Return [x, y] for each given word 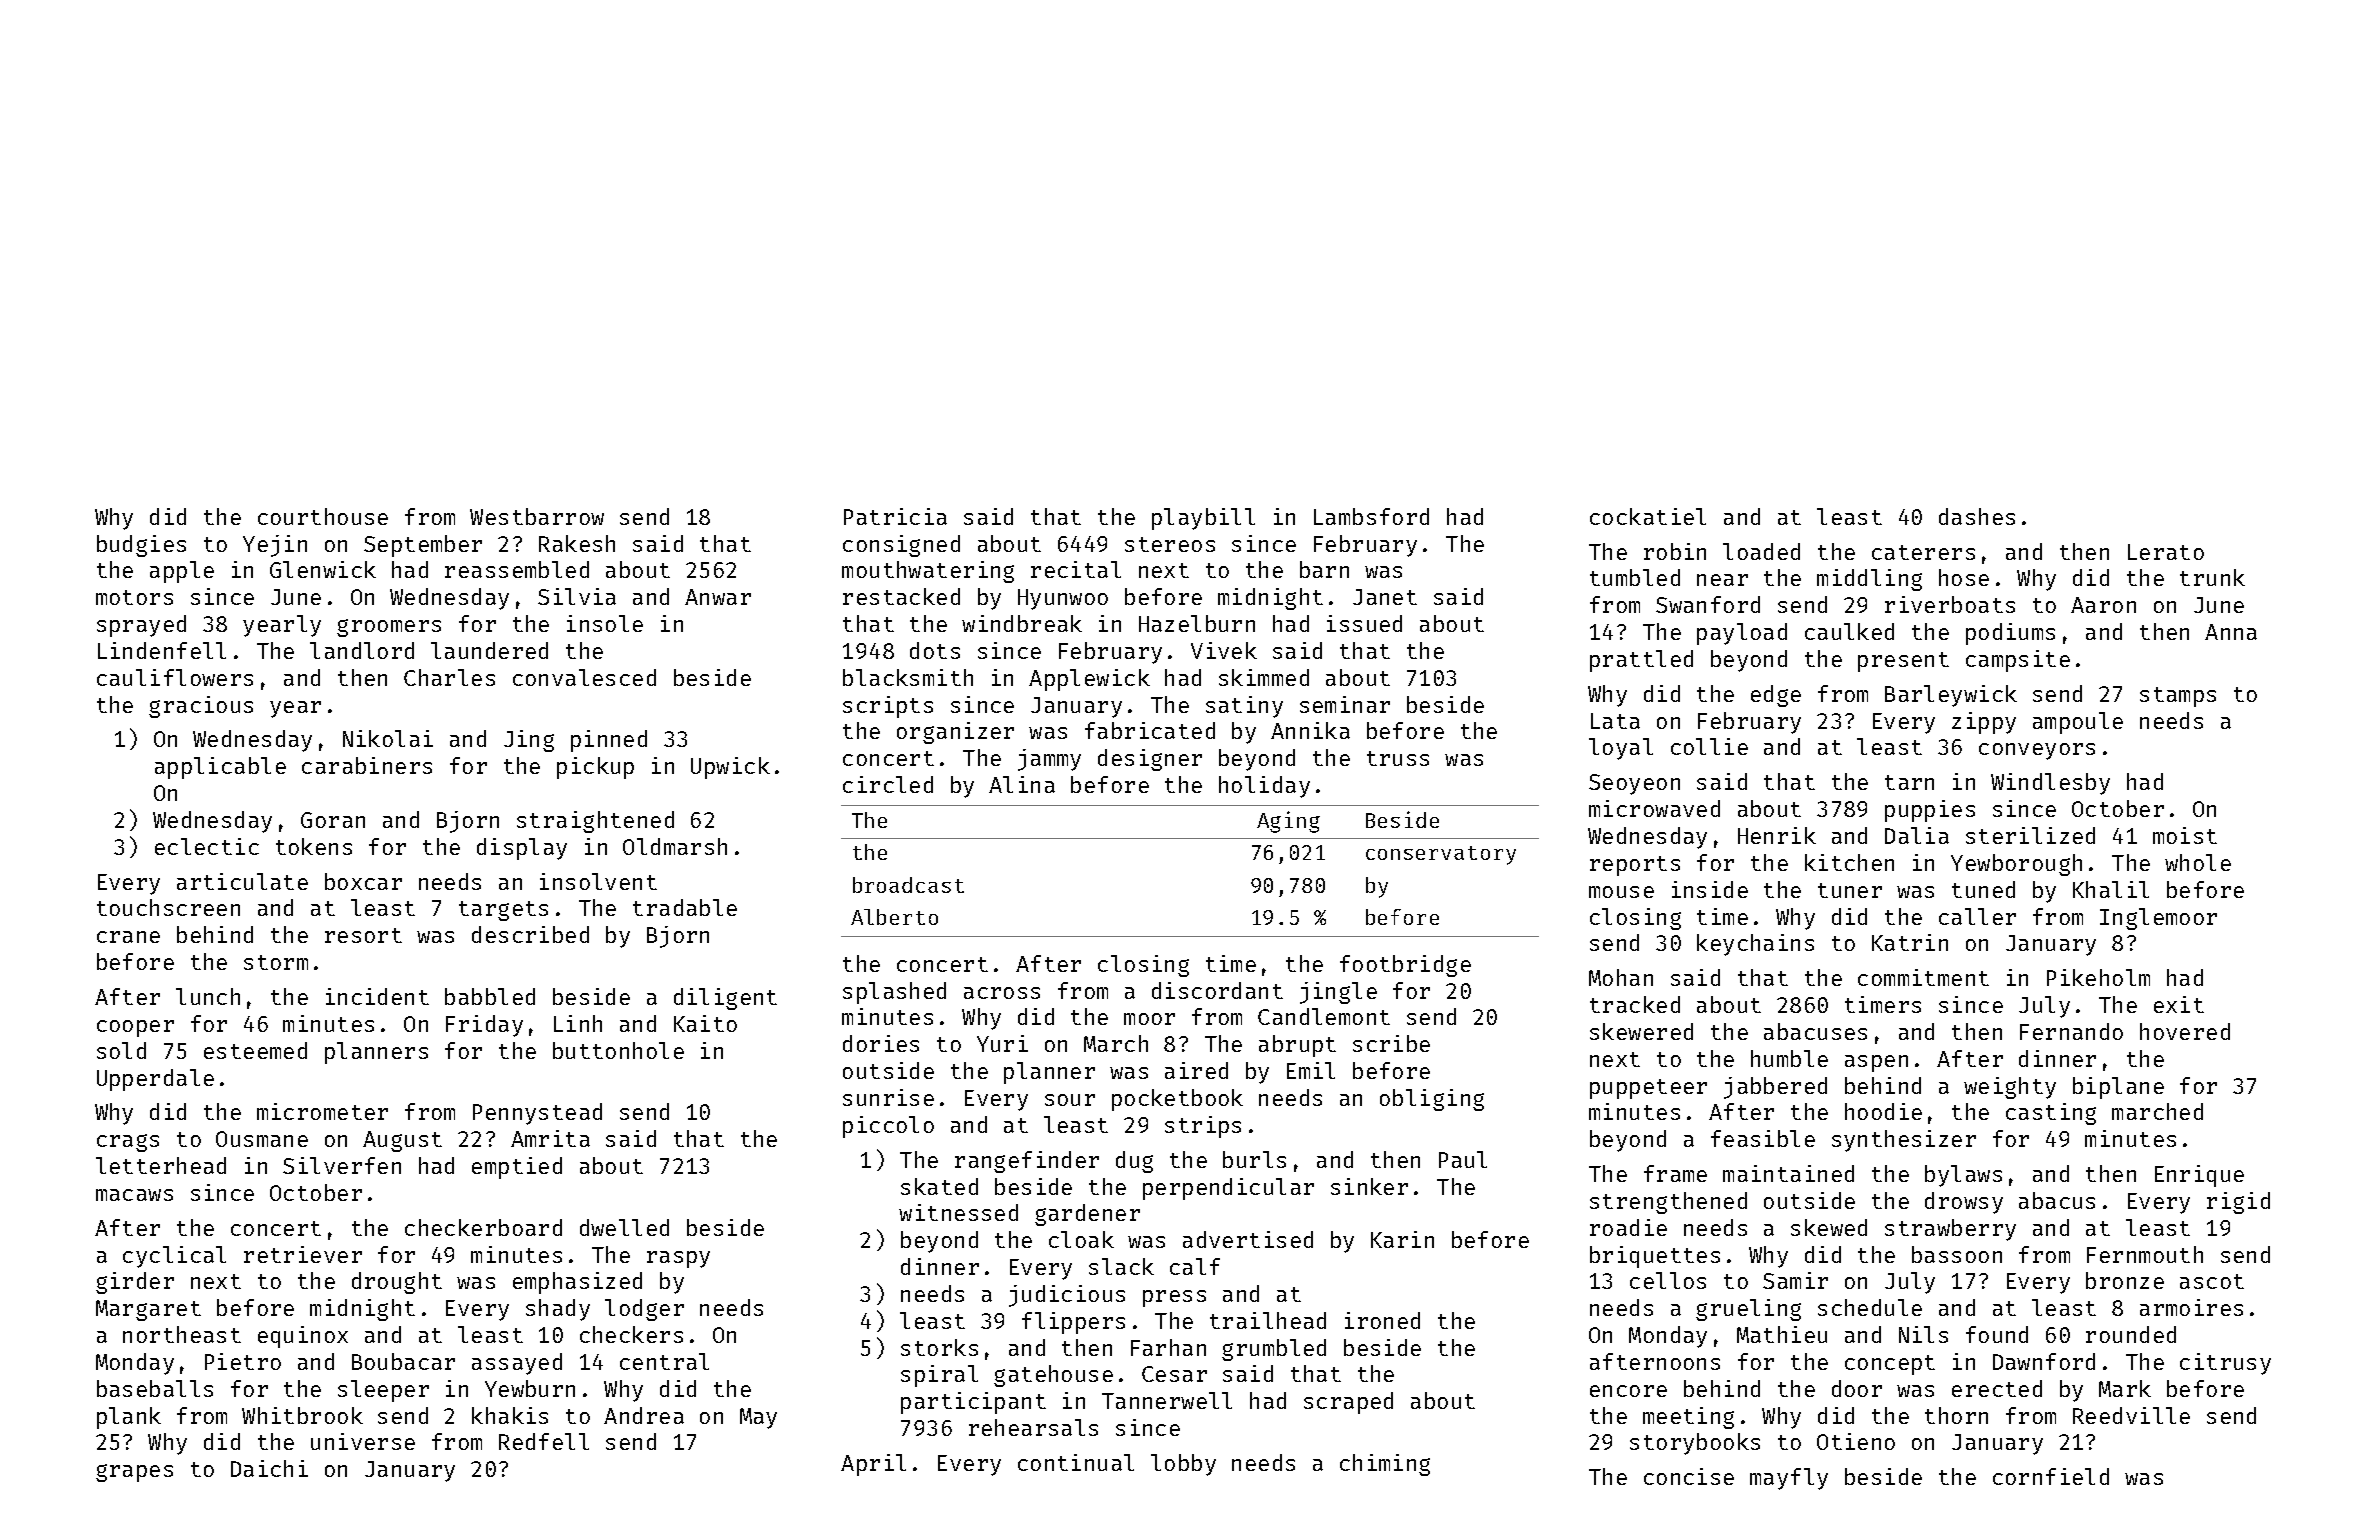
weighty [2010, 1088]
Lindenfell [162, 650]
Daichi [269, 1468]
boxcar [363, 881]
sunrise [888, 1097]
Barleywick [1951, 696]
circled [888, 784]
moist [2185, 835]
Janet [1385, 597]
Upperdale [155, 1080]
